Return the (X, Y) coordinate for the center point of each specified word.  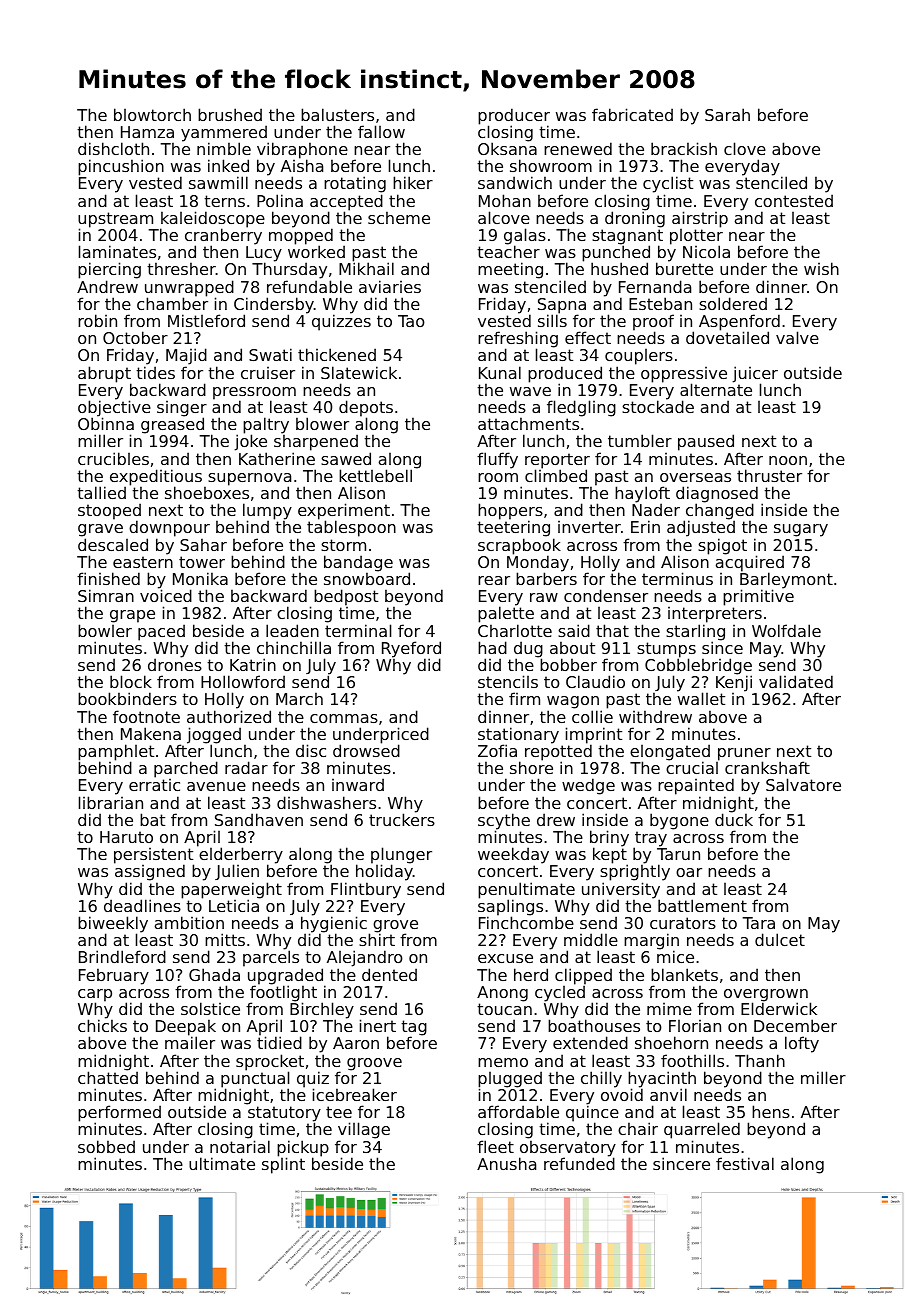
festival (745, 1163)
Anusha (506, 1163)
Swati (270, 354)
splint (283, 1165)
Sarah (727, 114)
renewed (578, 148)
